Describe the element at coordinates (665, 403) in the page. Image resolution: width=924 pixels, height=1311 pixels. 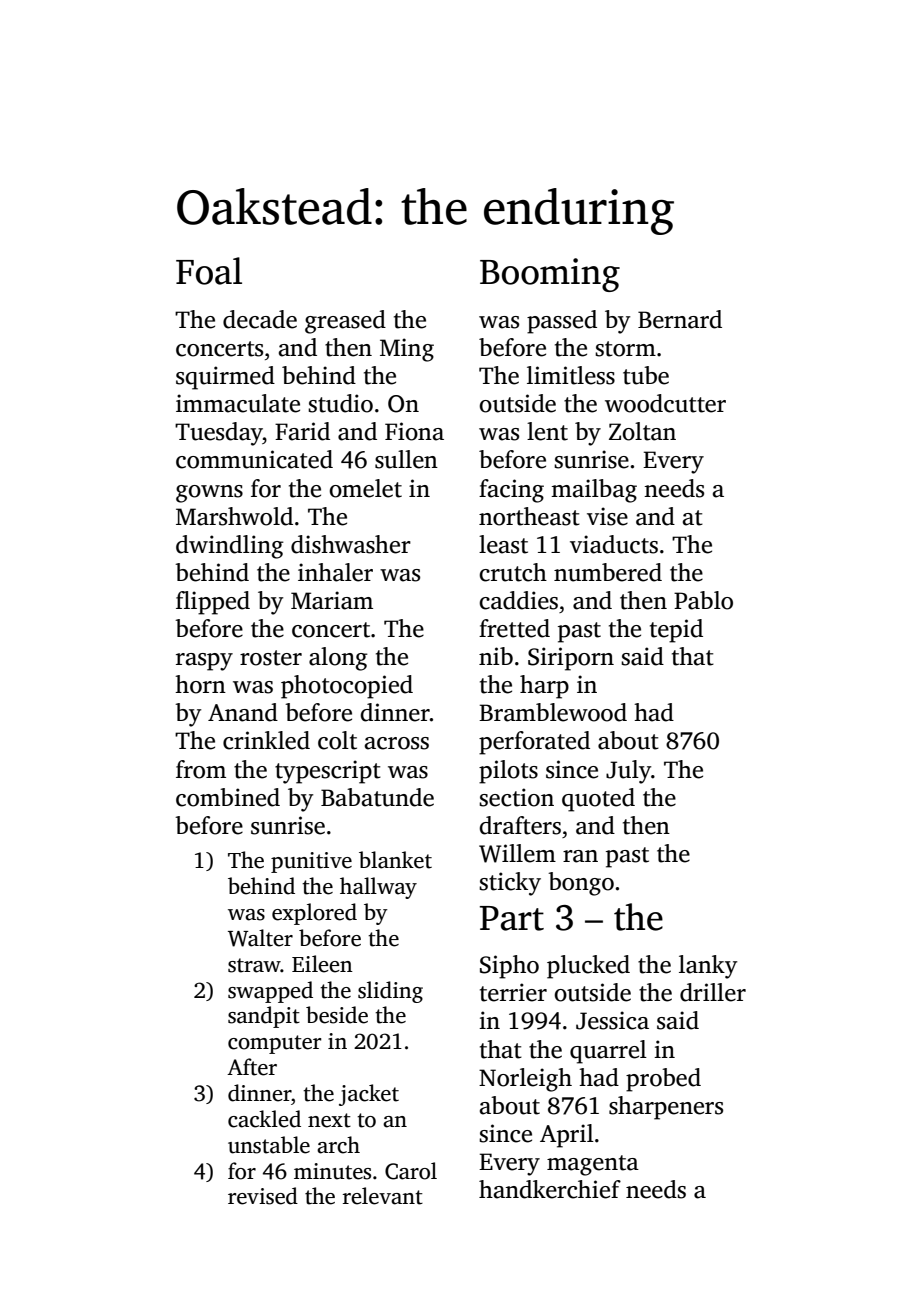
I see `woodcutter` at that location.
